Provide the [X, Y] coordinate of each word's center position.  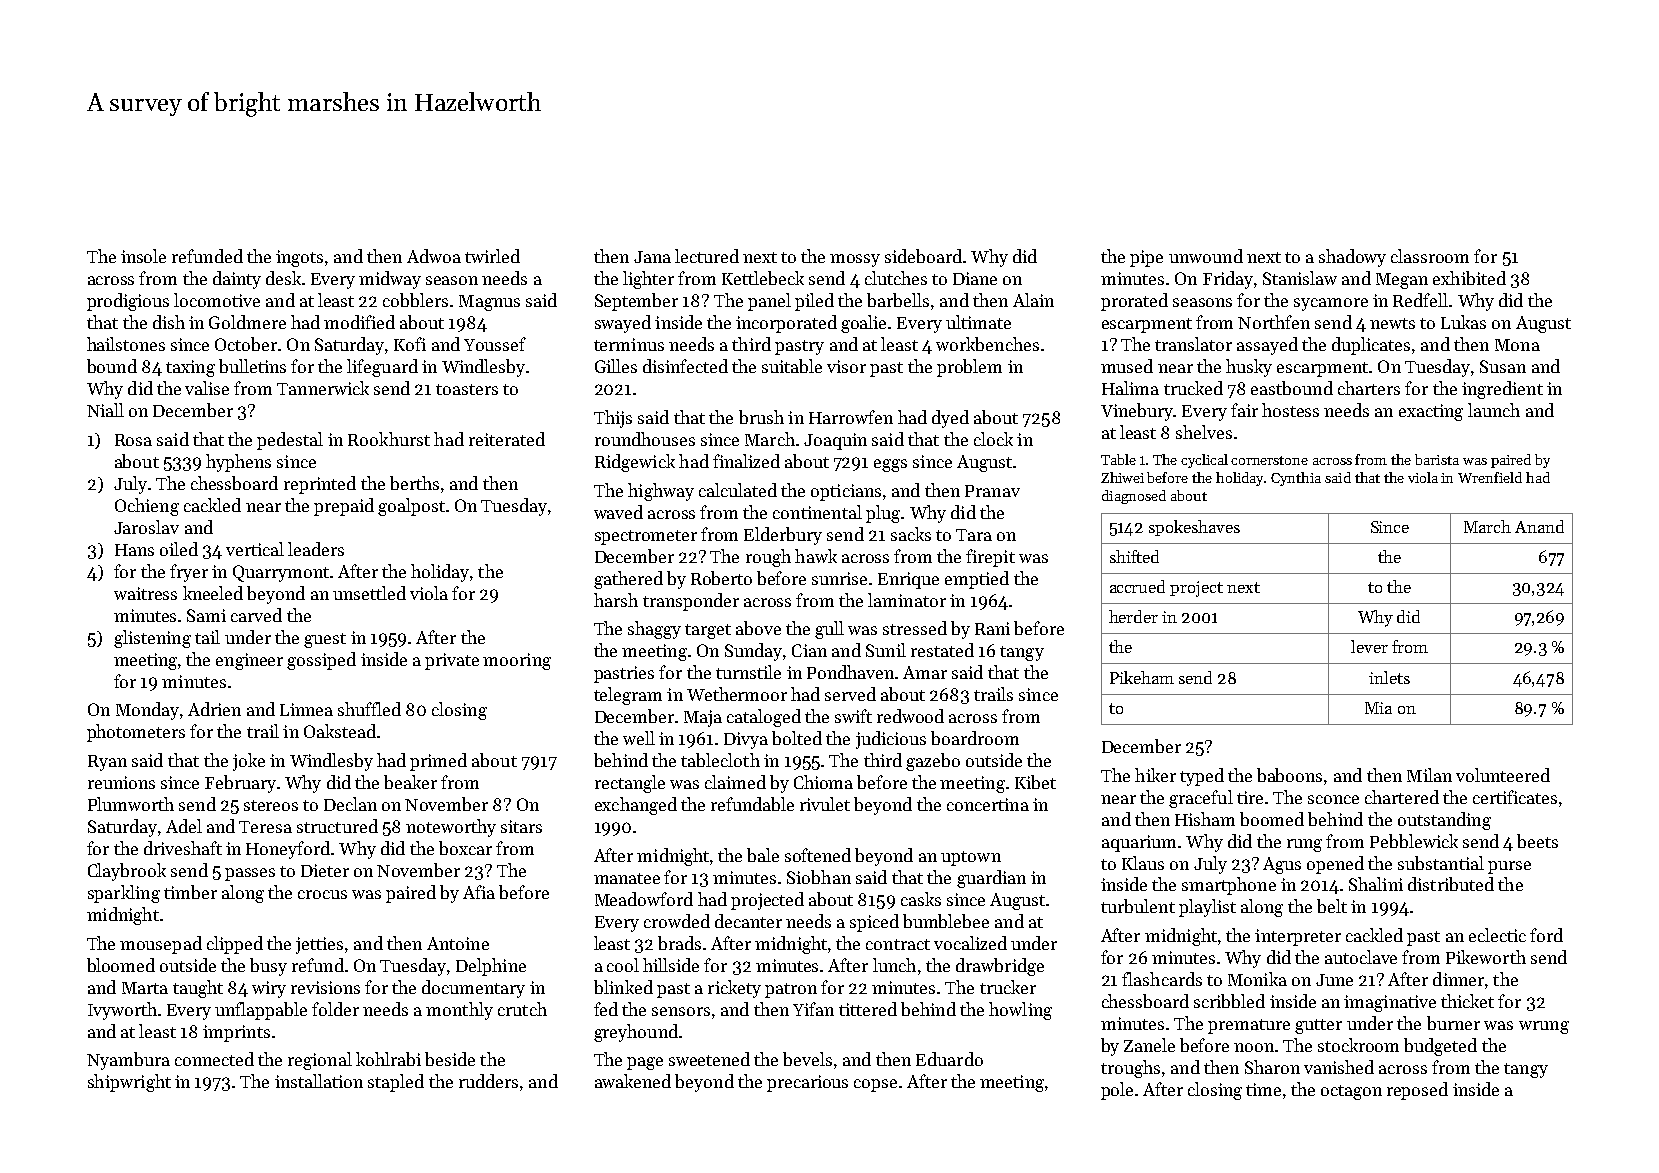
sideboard [923, 256]
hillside [671, 965]
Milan [1429, 775]
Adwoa [434, 256]
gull [829, 630]
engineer [249, 661]
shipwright [129, 1083]
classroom [1430, 256]
